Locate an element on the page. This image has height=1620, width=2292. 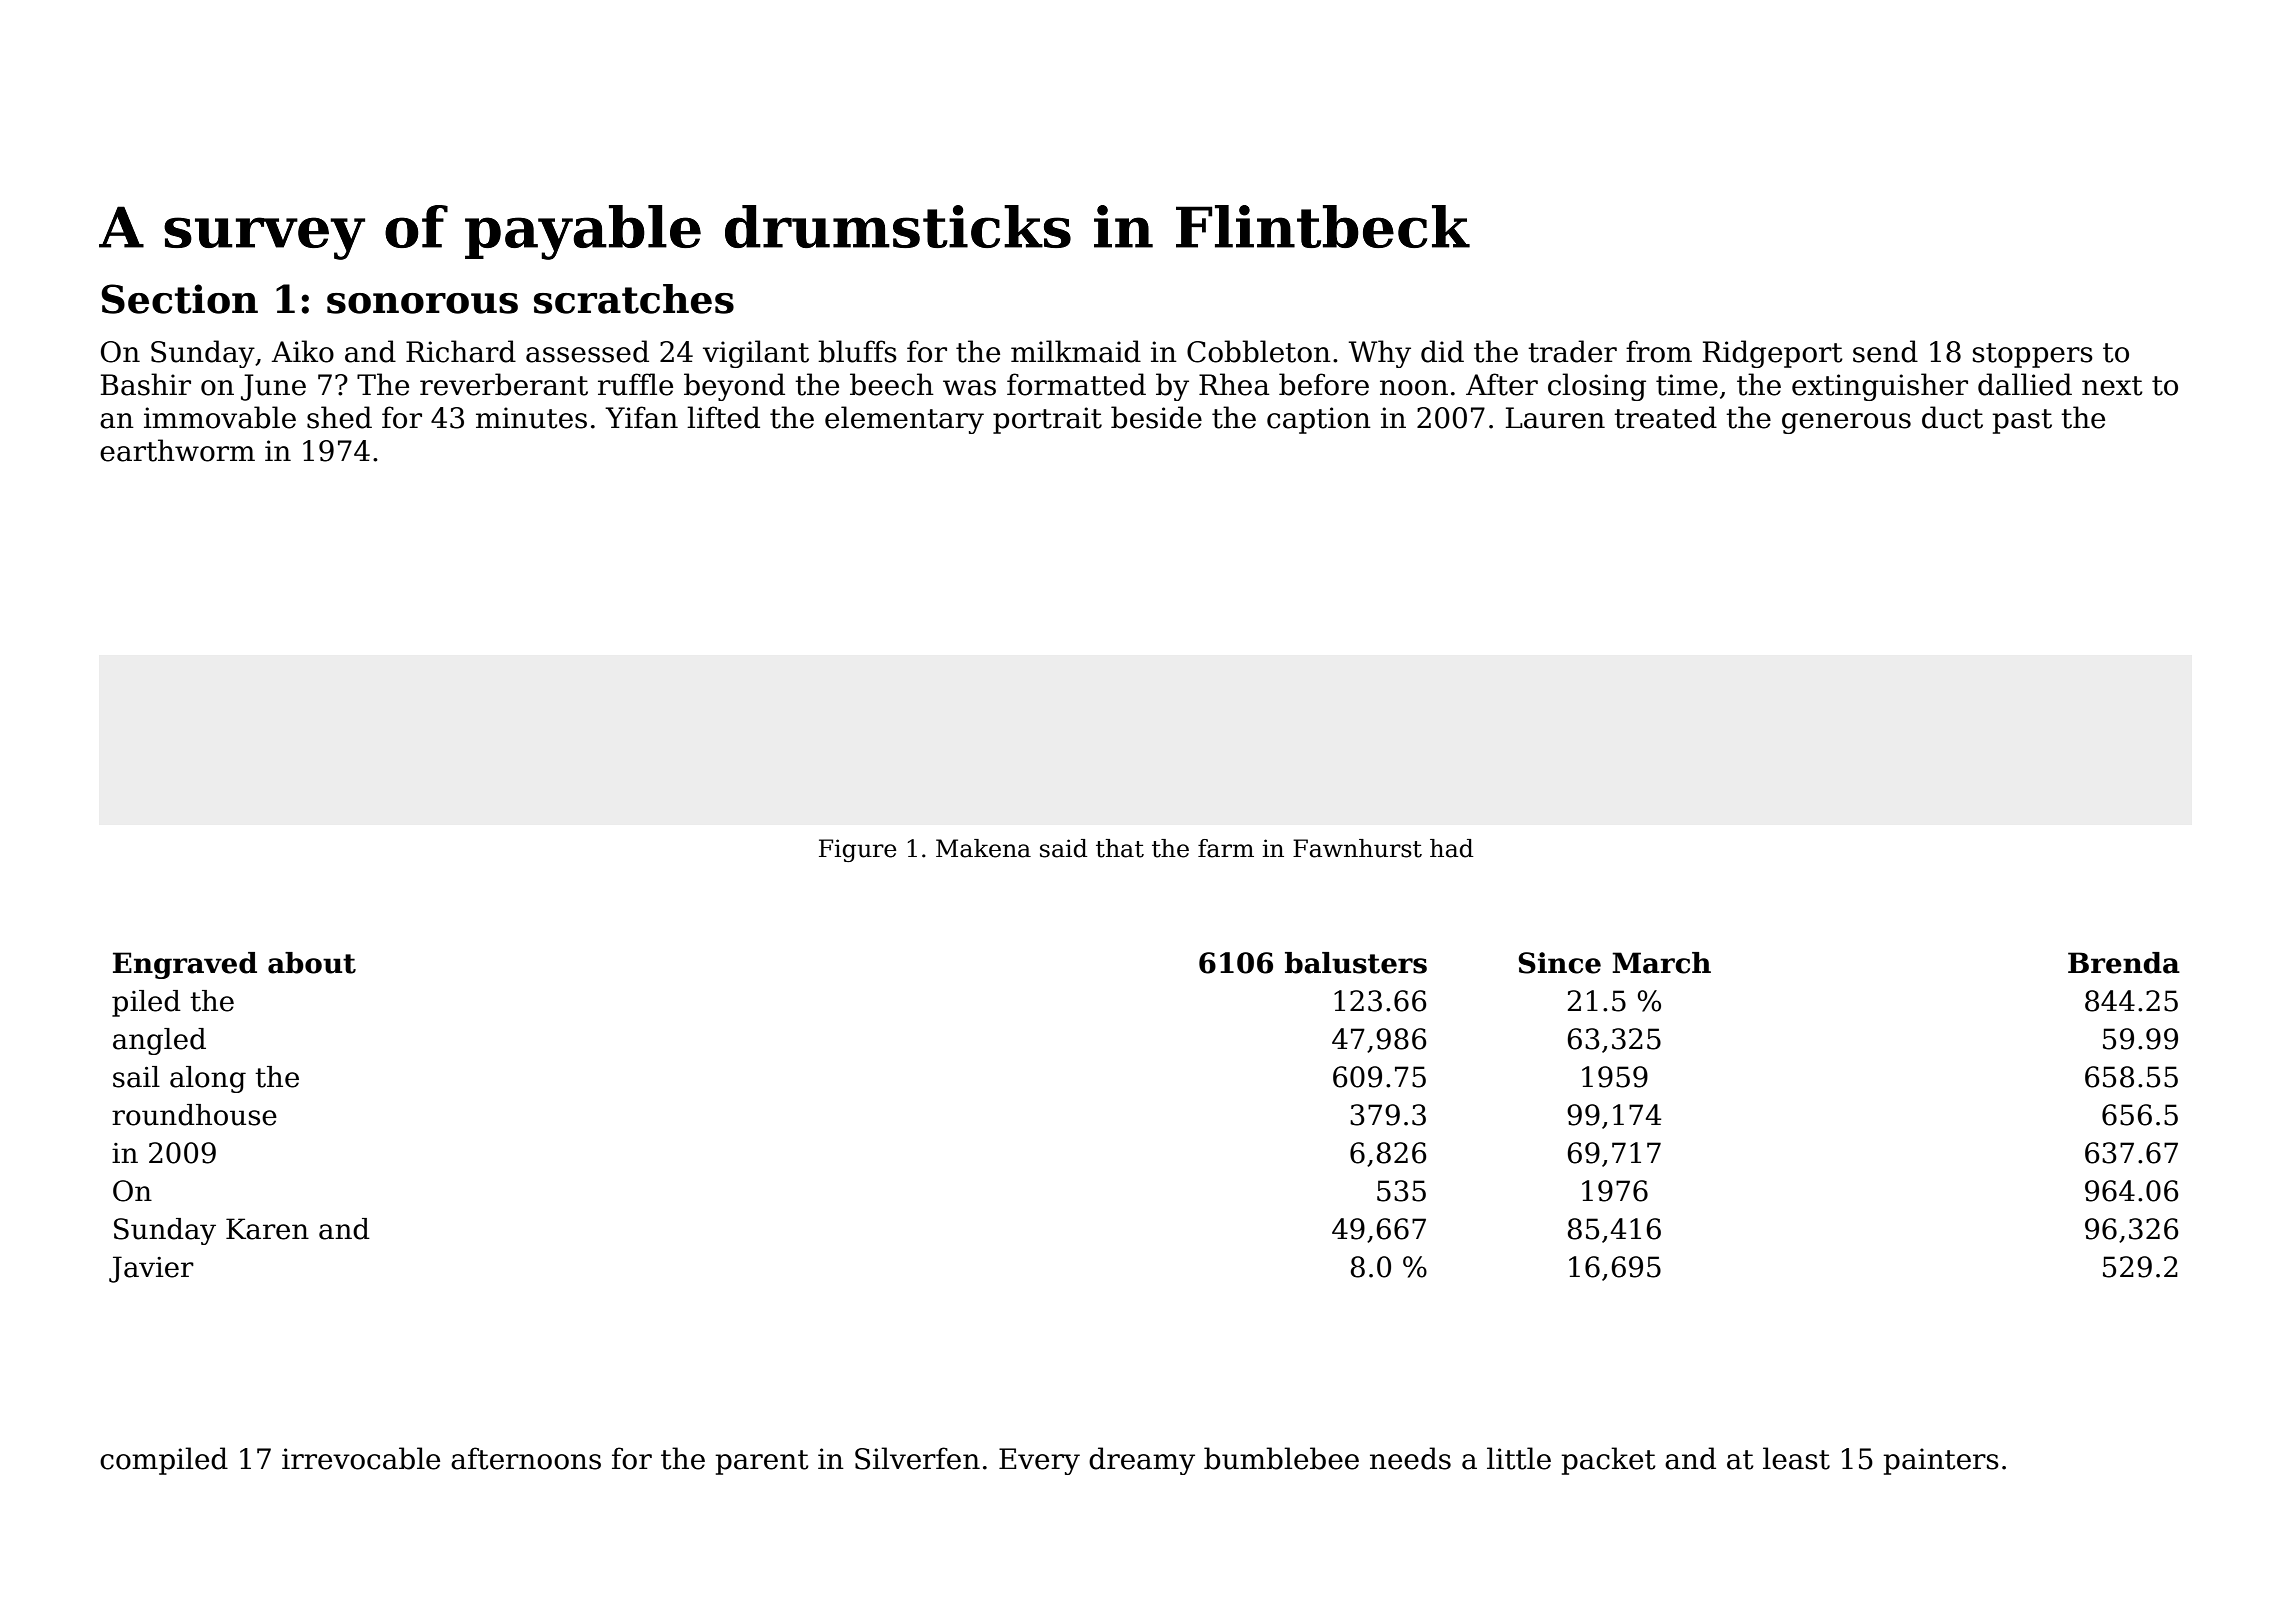
March is located at coordinates (1661, 963).
